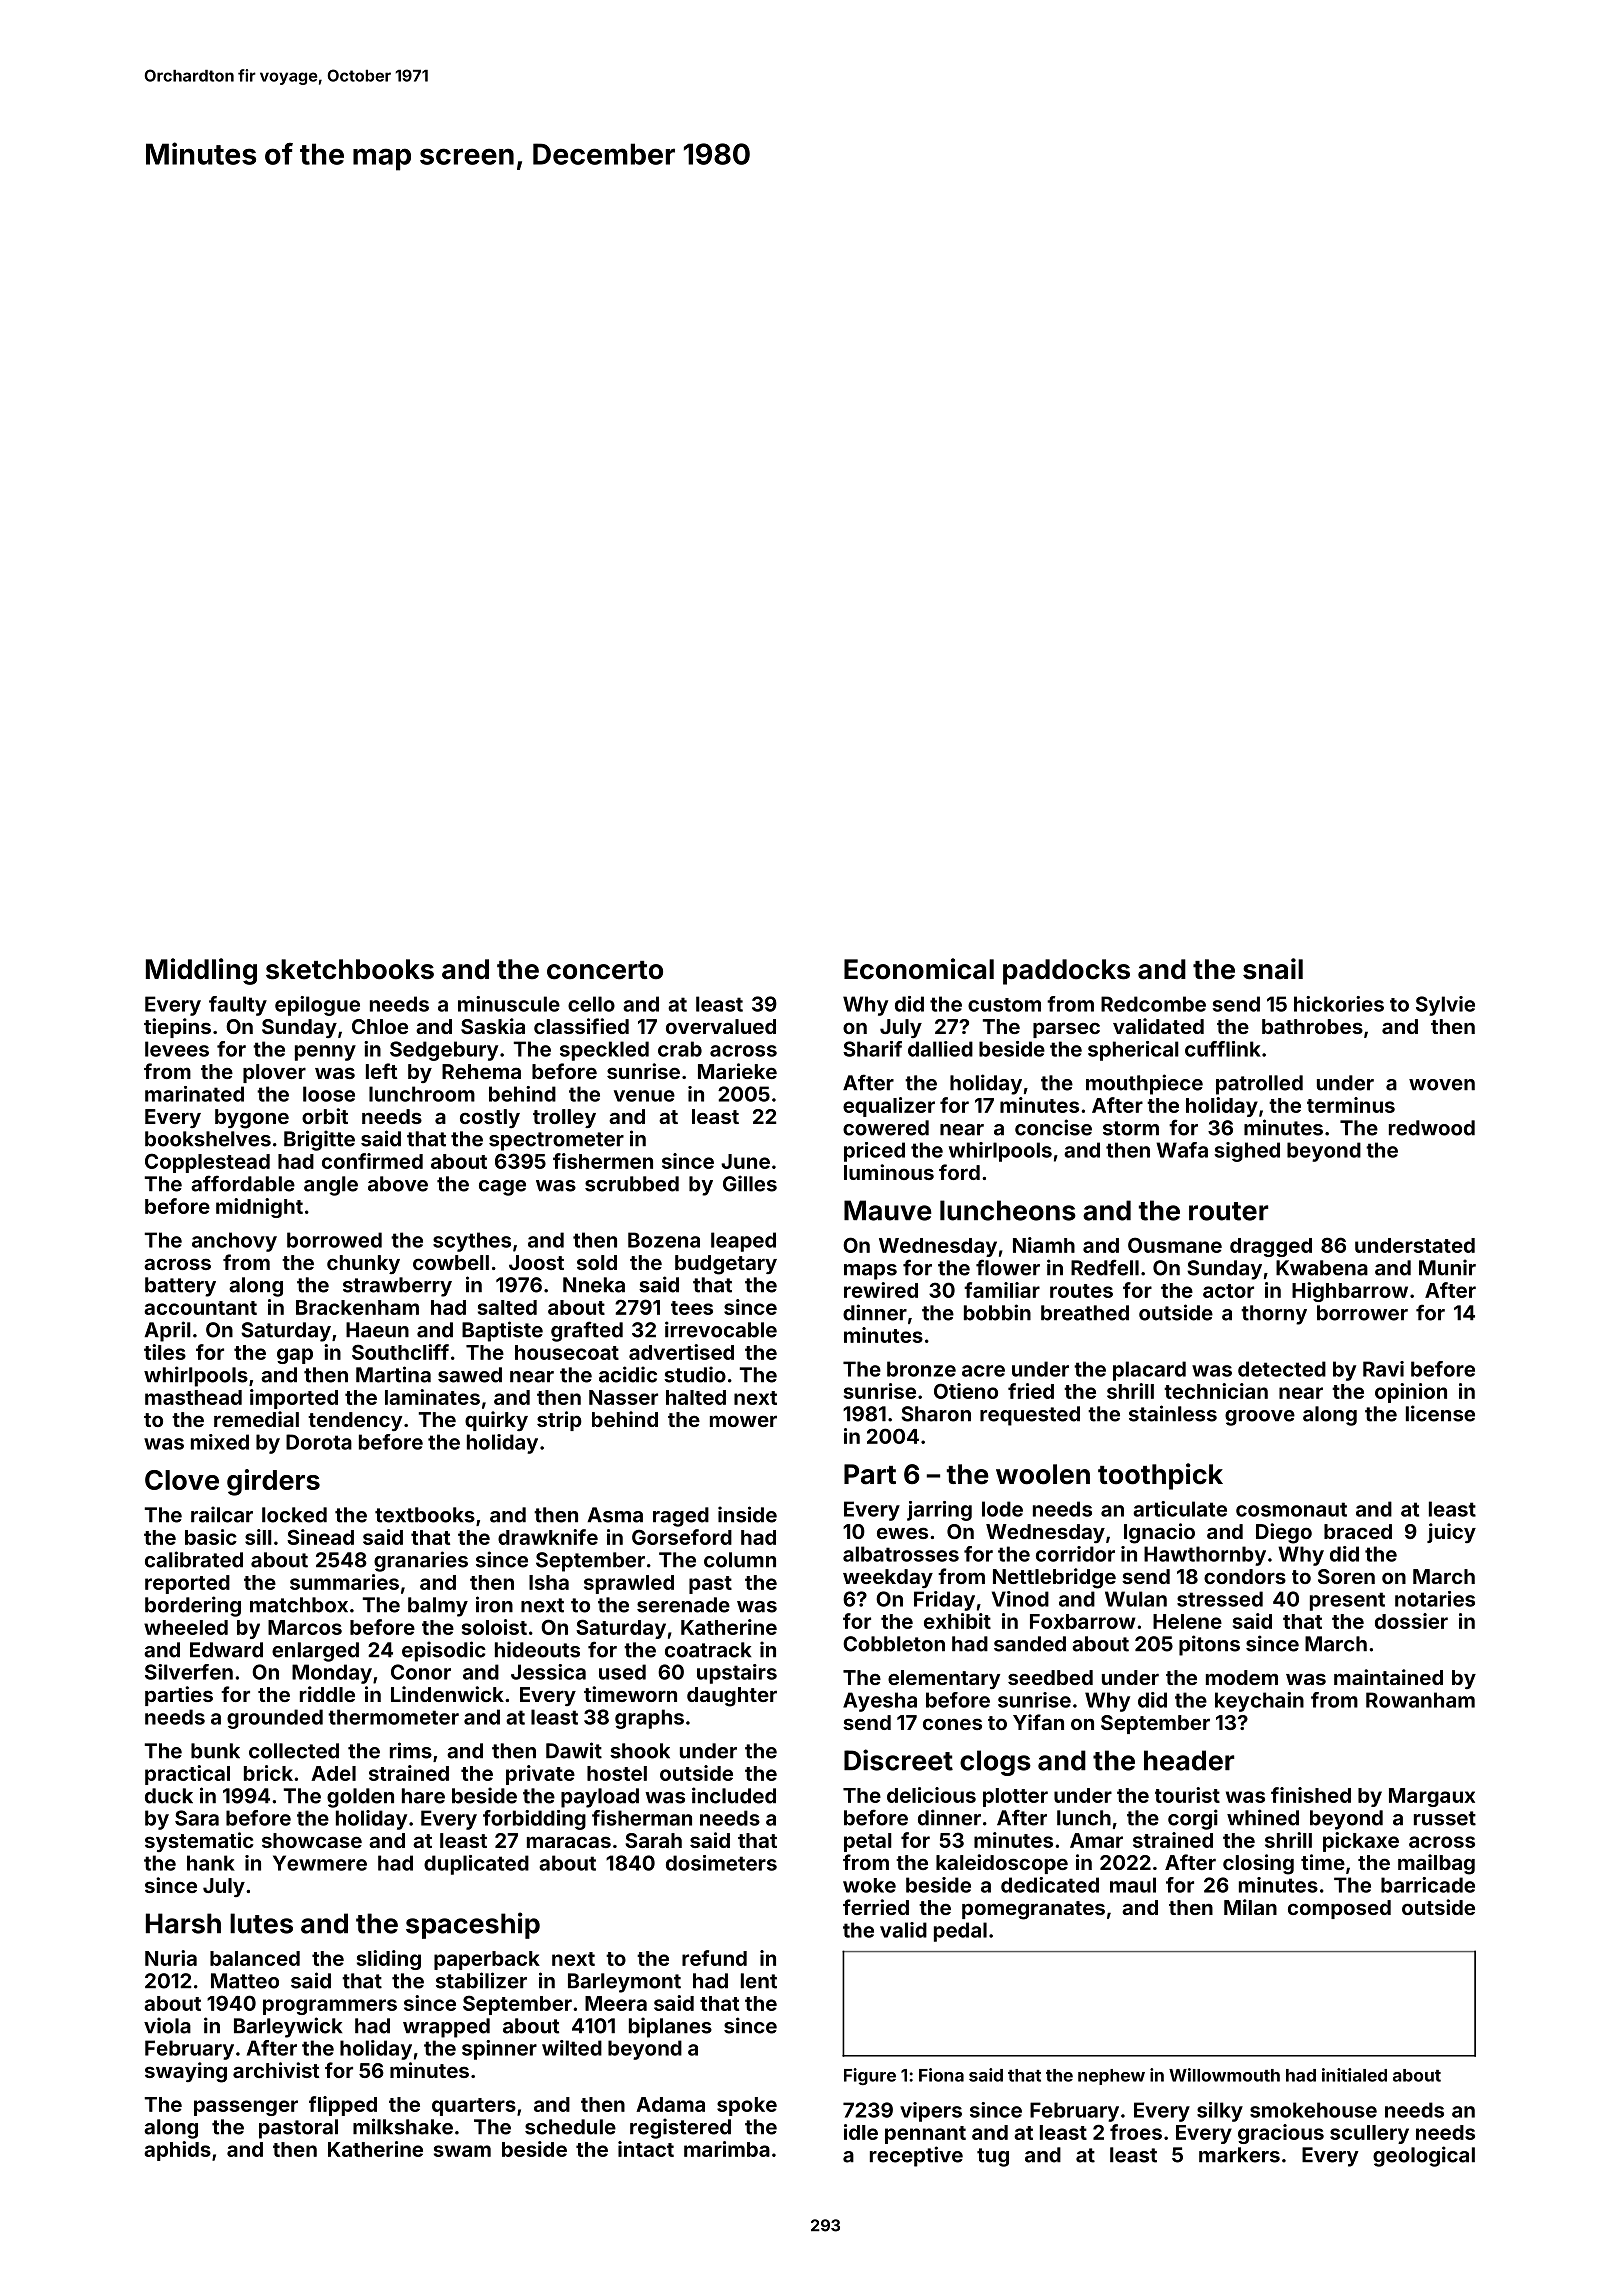 The height and width of the document is (2292, 1620). What do you see at coordinates (726, 1265) in the document?
I see `budgetary` at bounding box center [726, 1265].
